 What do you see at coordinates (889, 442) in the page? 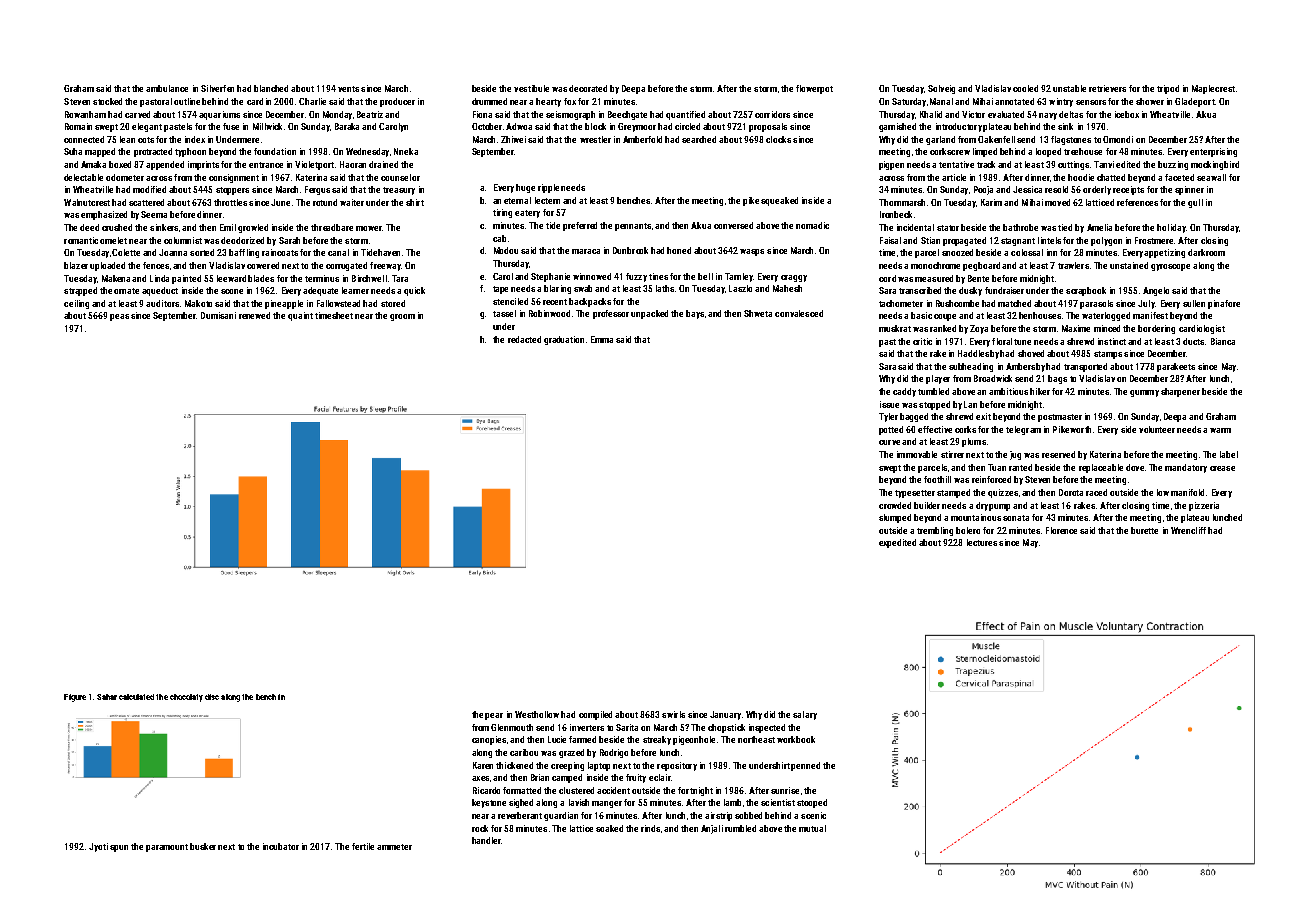
I see `curve` at bounding box center [889, 442].
